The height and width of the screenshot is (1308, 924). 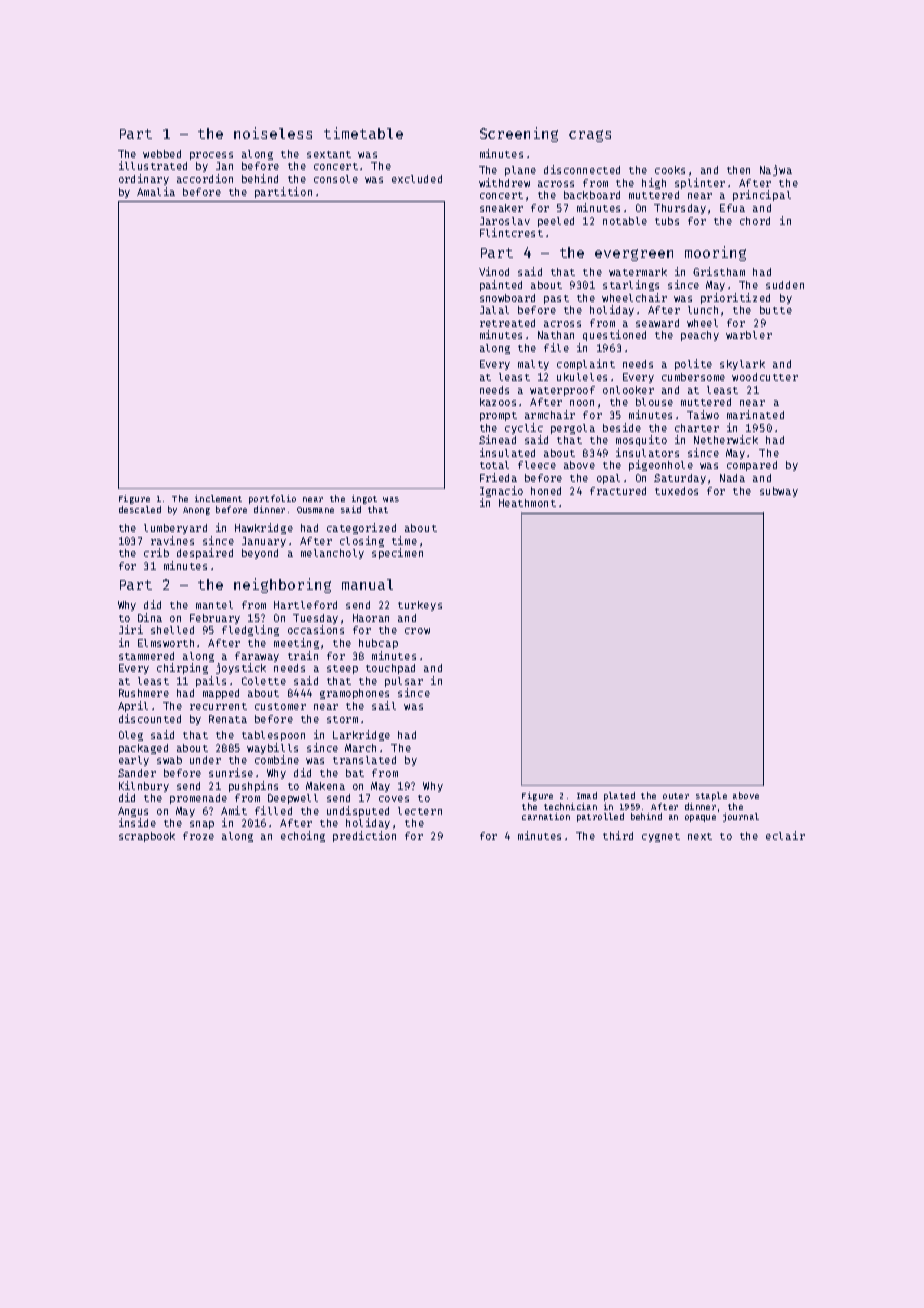 I want to click on Screening, so click(x=519, y=134).
